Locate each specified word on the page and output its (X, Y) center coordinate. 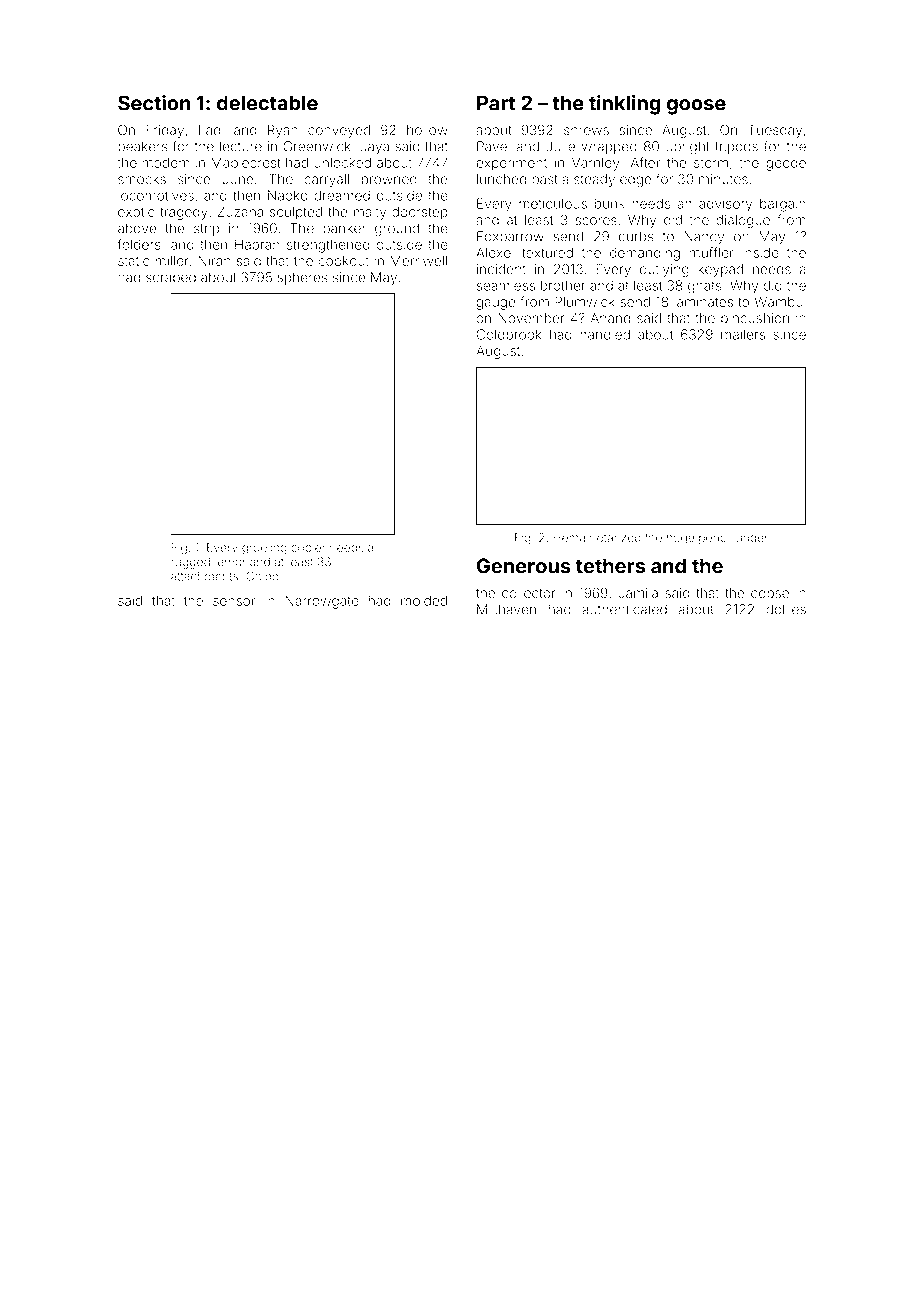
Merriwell (418, 261)
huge (680, 539)
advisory (725, 205)
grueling (264, 549)
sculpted (296, 213)
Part (496, 103)
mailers (743, 334)
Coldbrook (508, 334)
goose (696, 107)
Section (154, 103)
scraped (171, 278)
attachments (204, 576)
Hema (569, 537)
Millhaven (506, 609)
